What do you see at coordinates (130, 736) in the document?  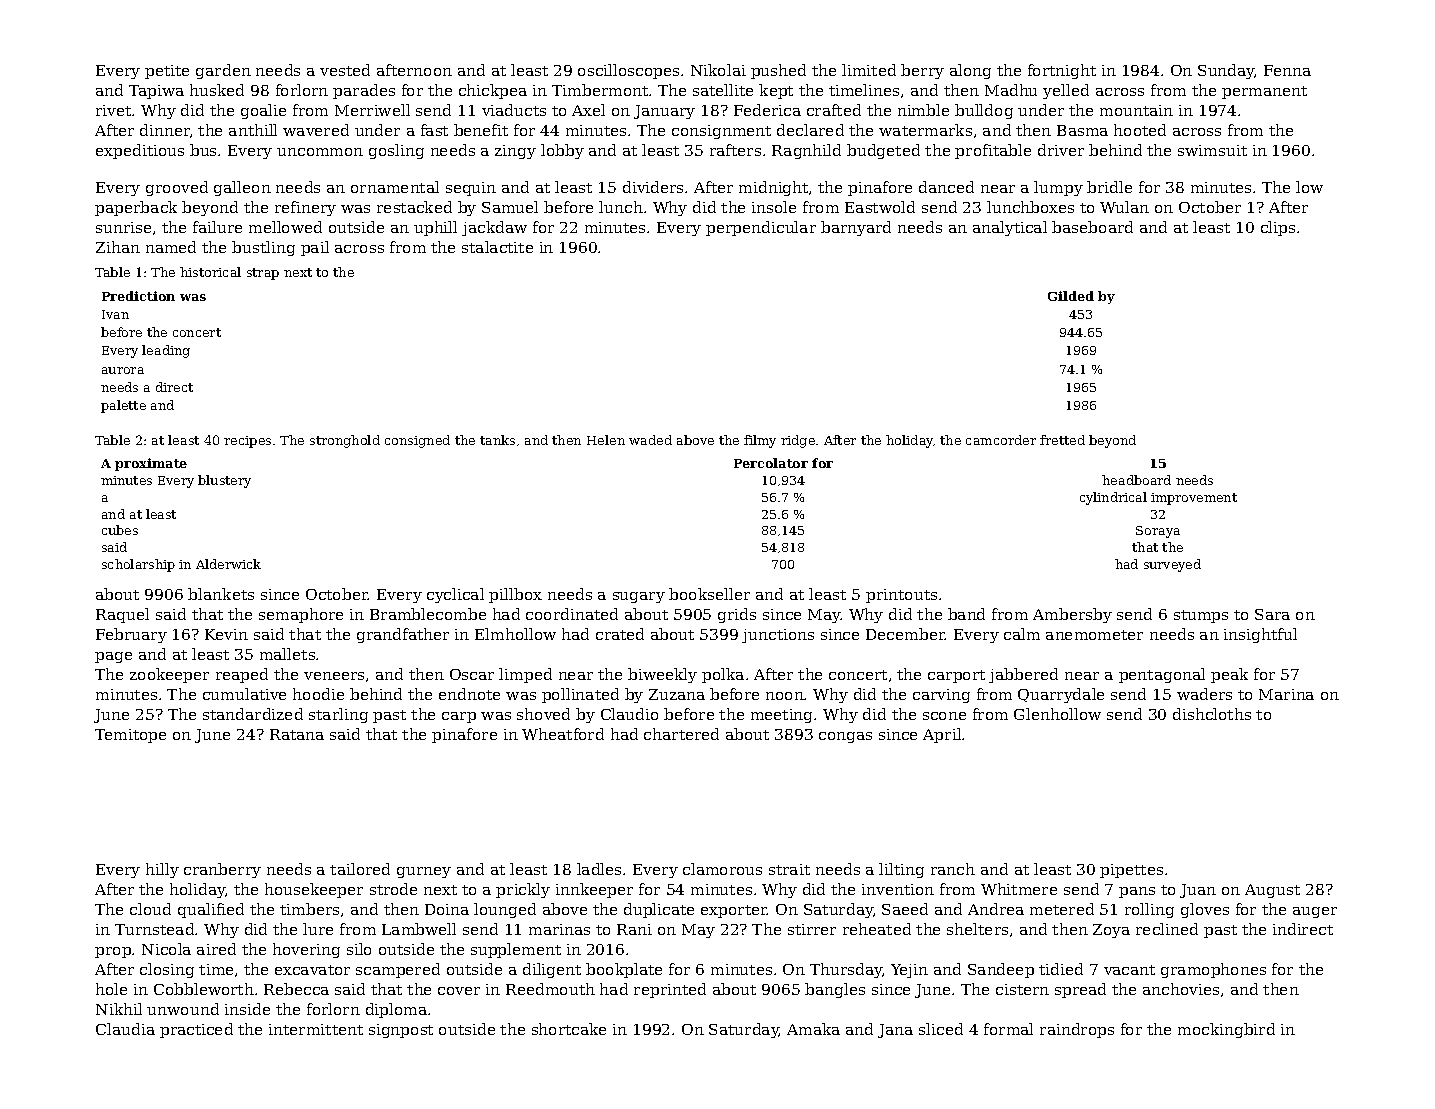 I see `Temitope` at bounding box center [130, 736].
